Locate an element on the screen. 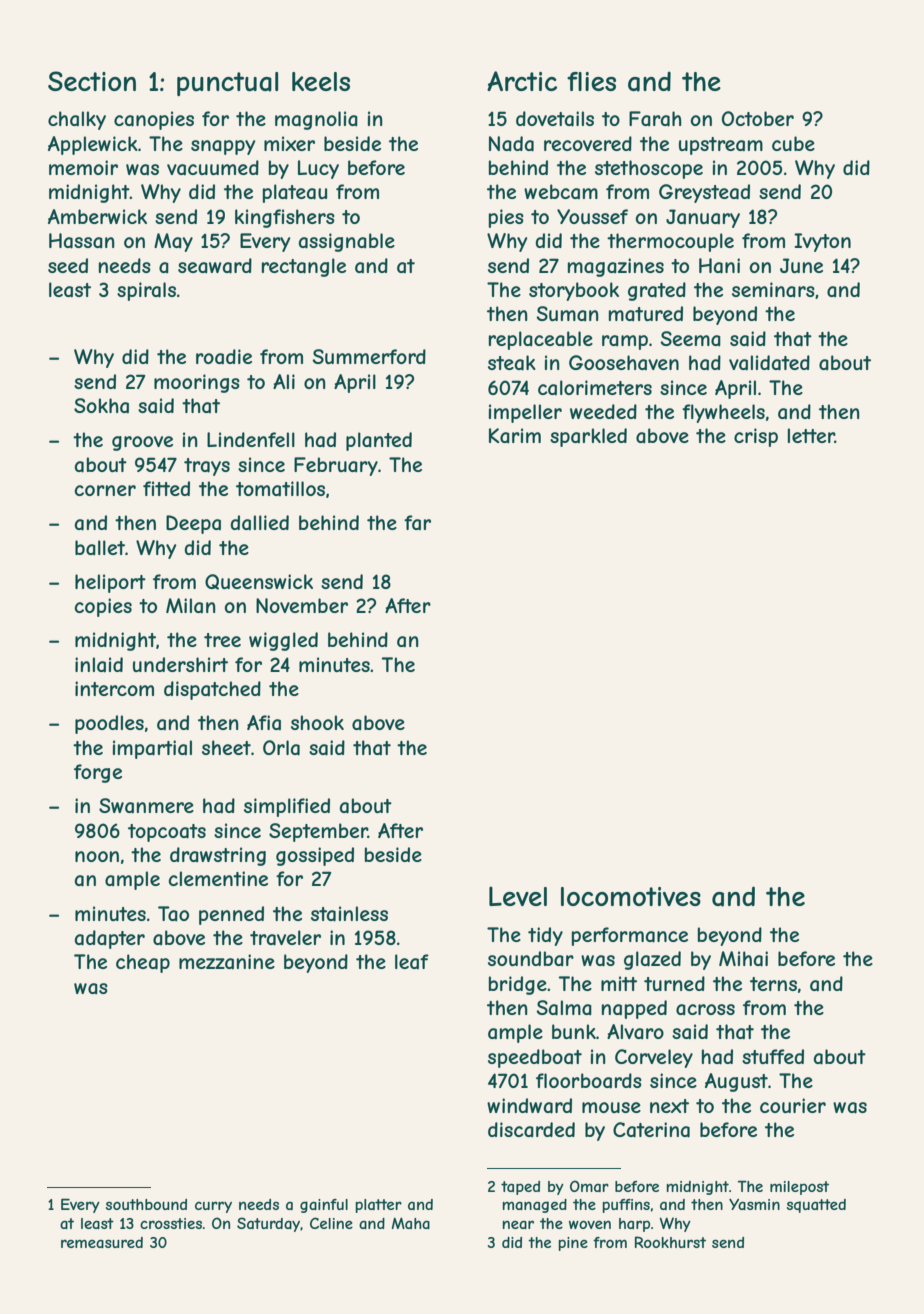 This screenshot has height=1314, width=924. Arctic is located at coordinates (522, 81).
